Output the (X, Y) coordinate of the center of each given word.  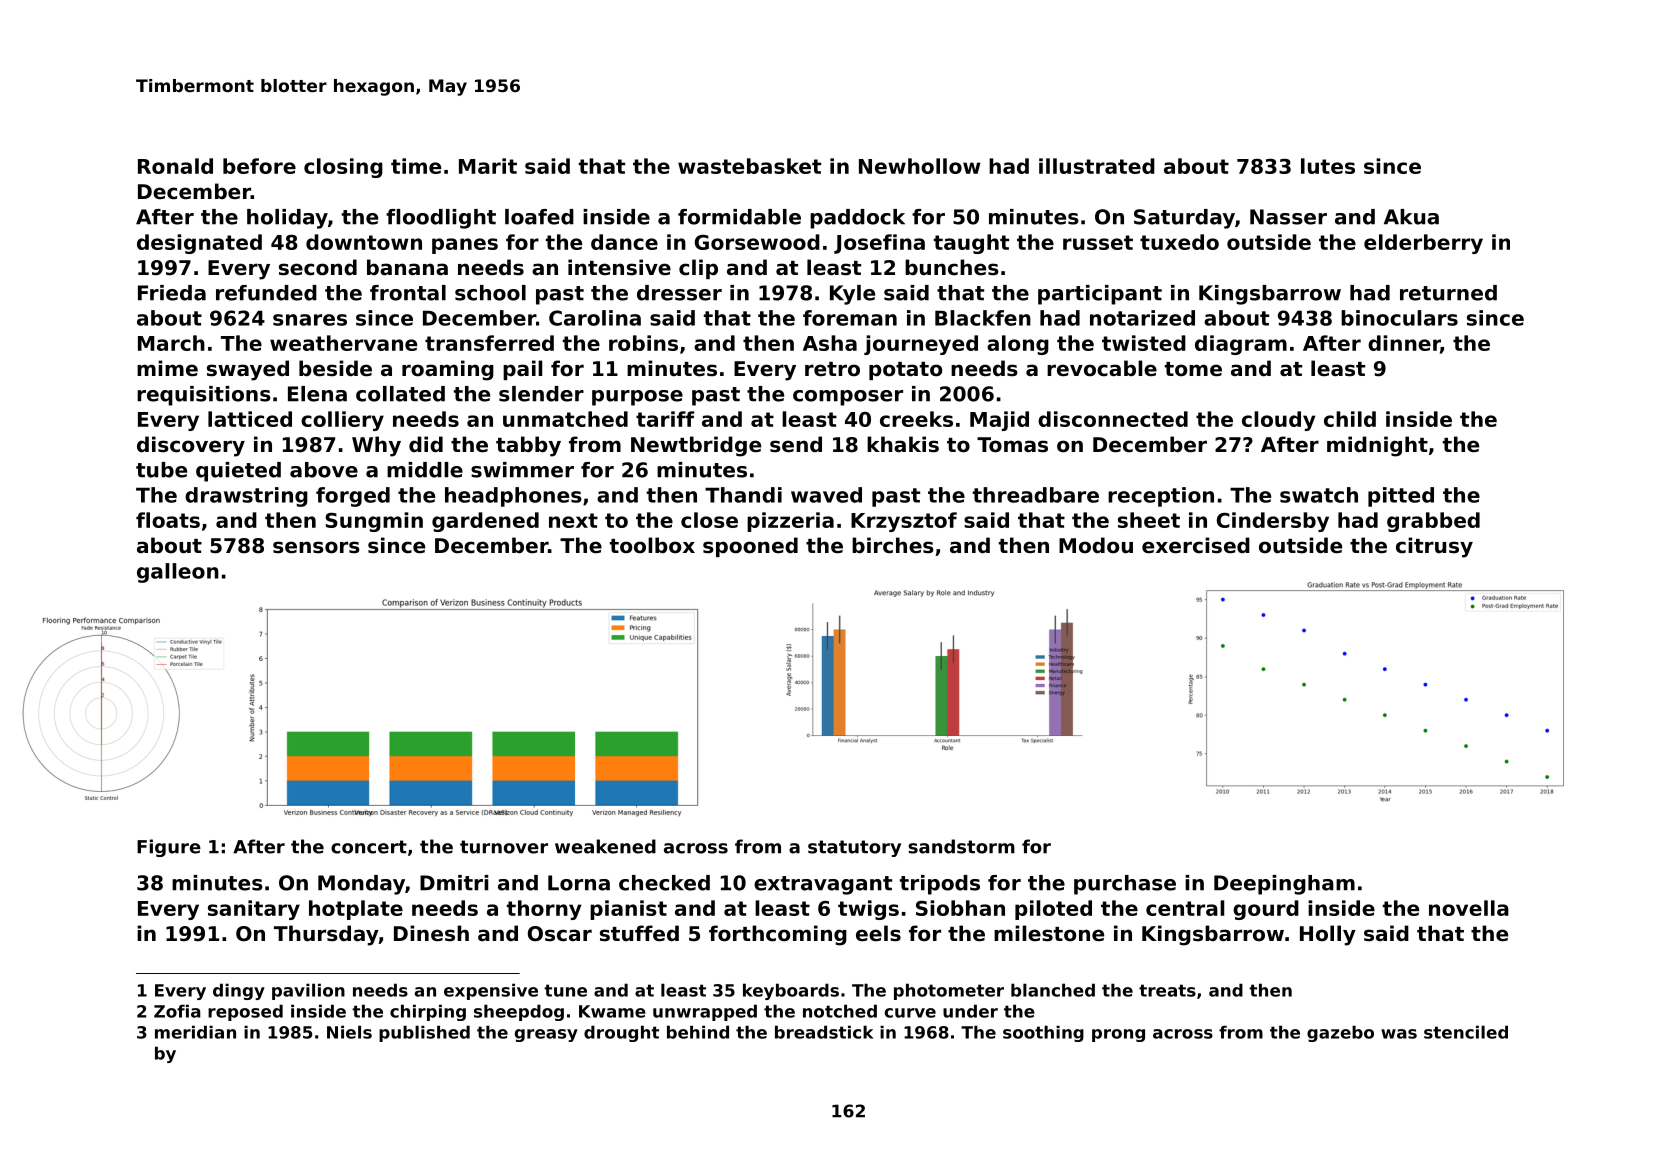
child (1350, 419)
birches (893, 545)
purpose (637, 398)
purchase (1125, 885)
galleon (178, 573)
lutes (1328, 166)
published (424, 1033)
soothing (1043, 1033)
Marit (488, 166)
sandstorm (961, 846)
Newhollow (920, 166)
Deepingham (1284, 885)
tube (161, 470)
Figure (169, 848)
